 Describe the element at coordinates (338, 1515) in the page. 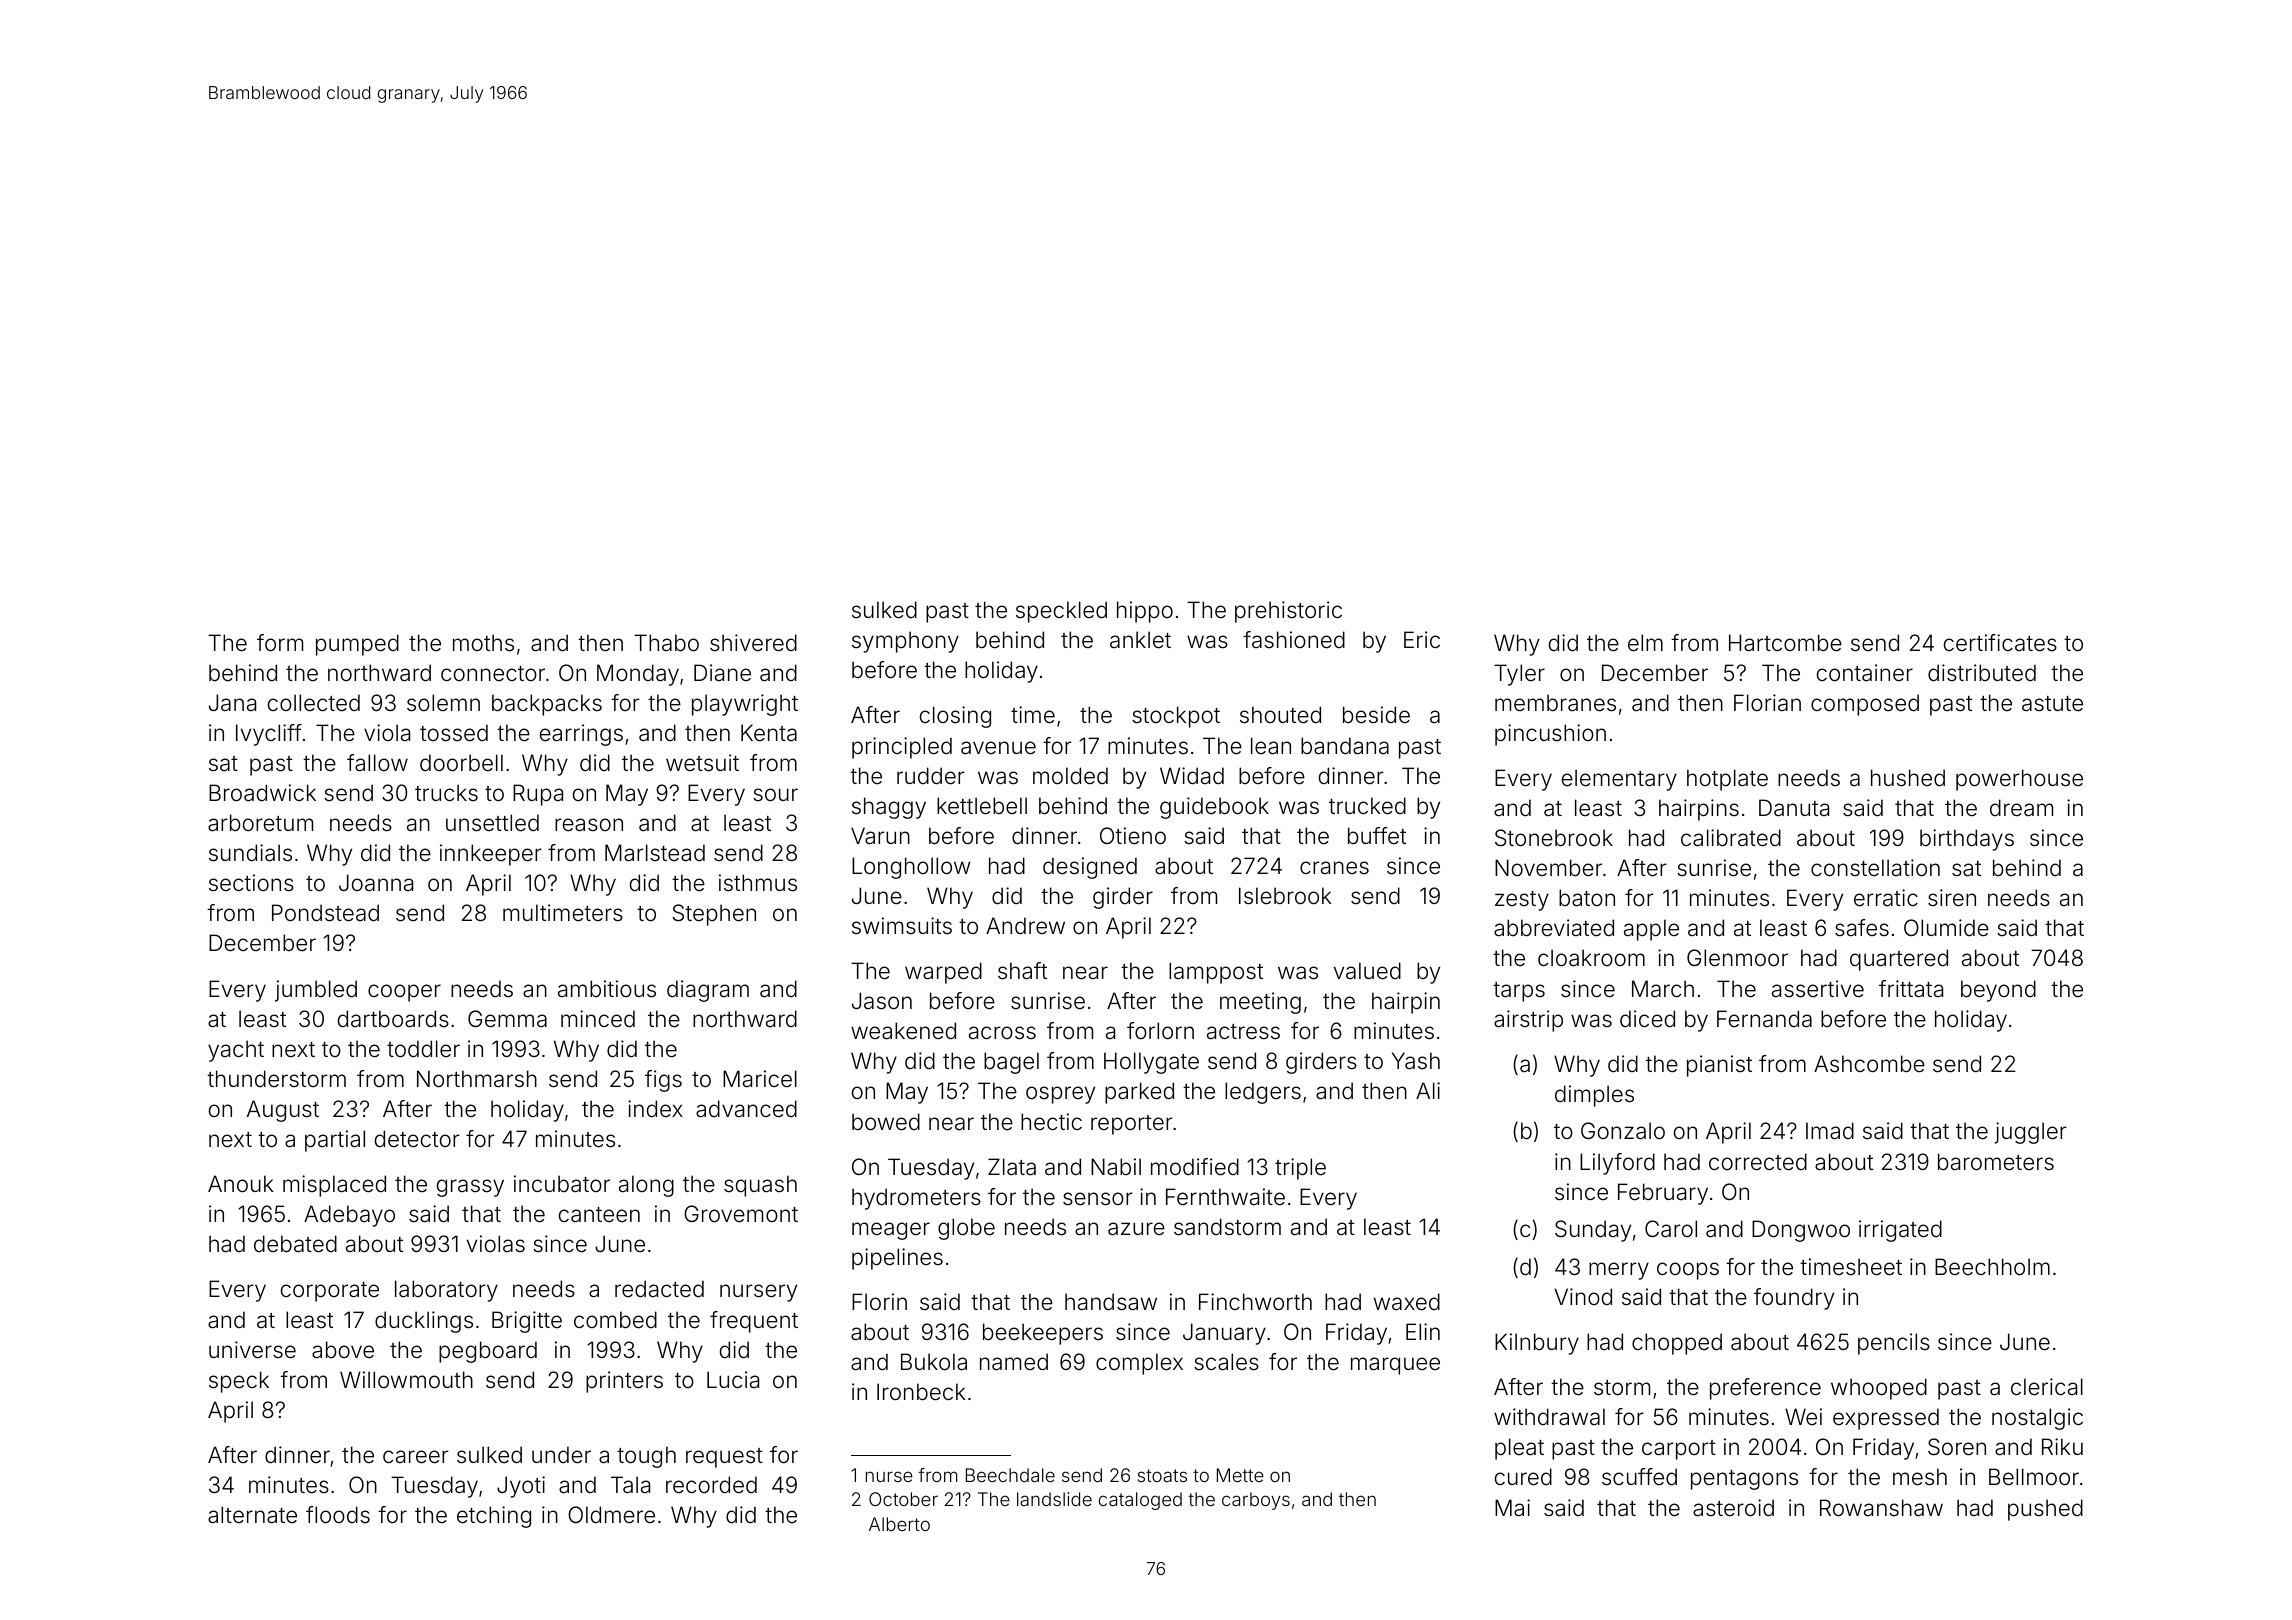

I see `floods` at that location.
